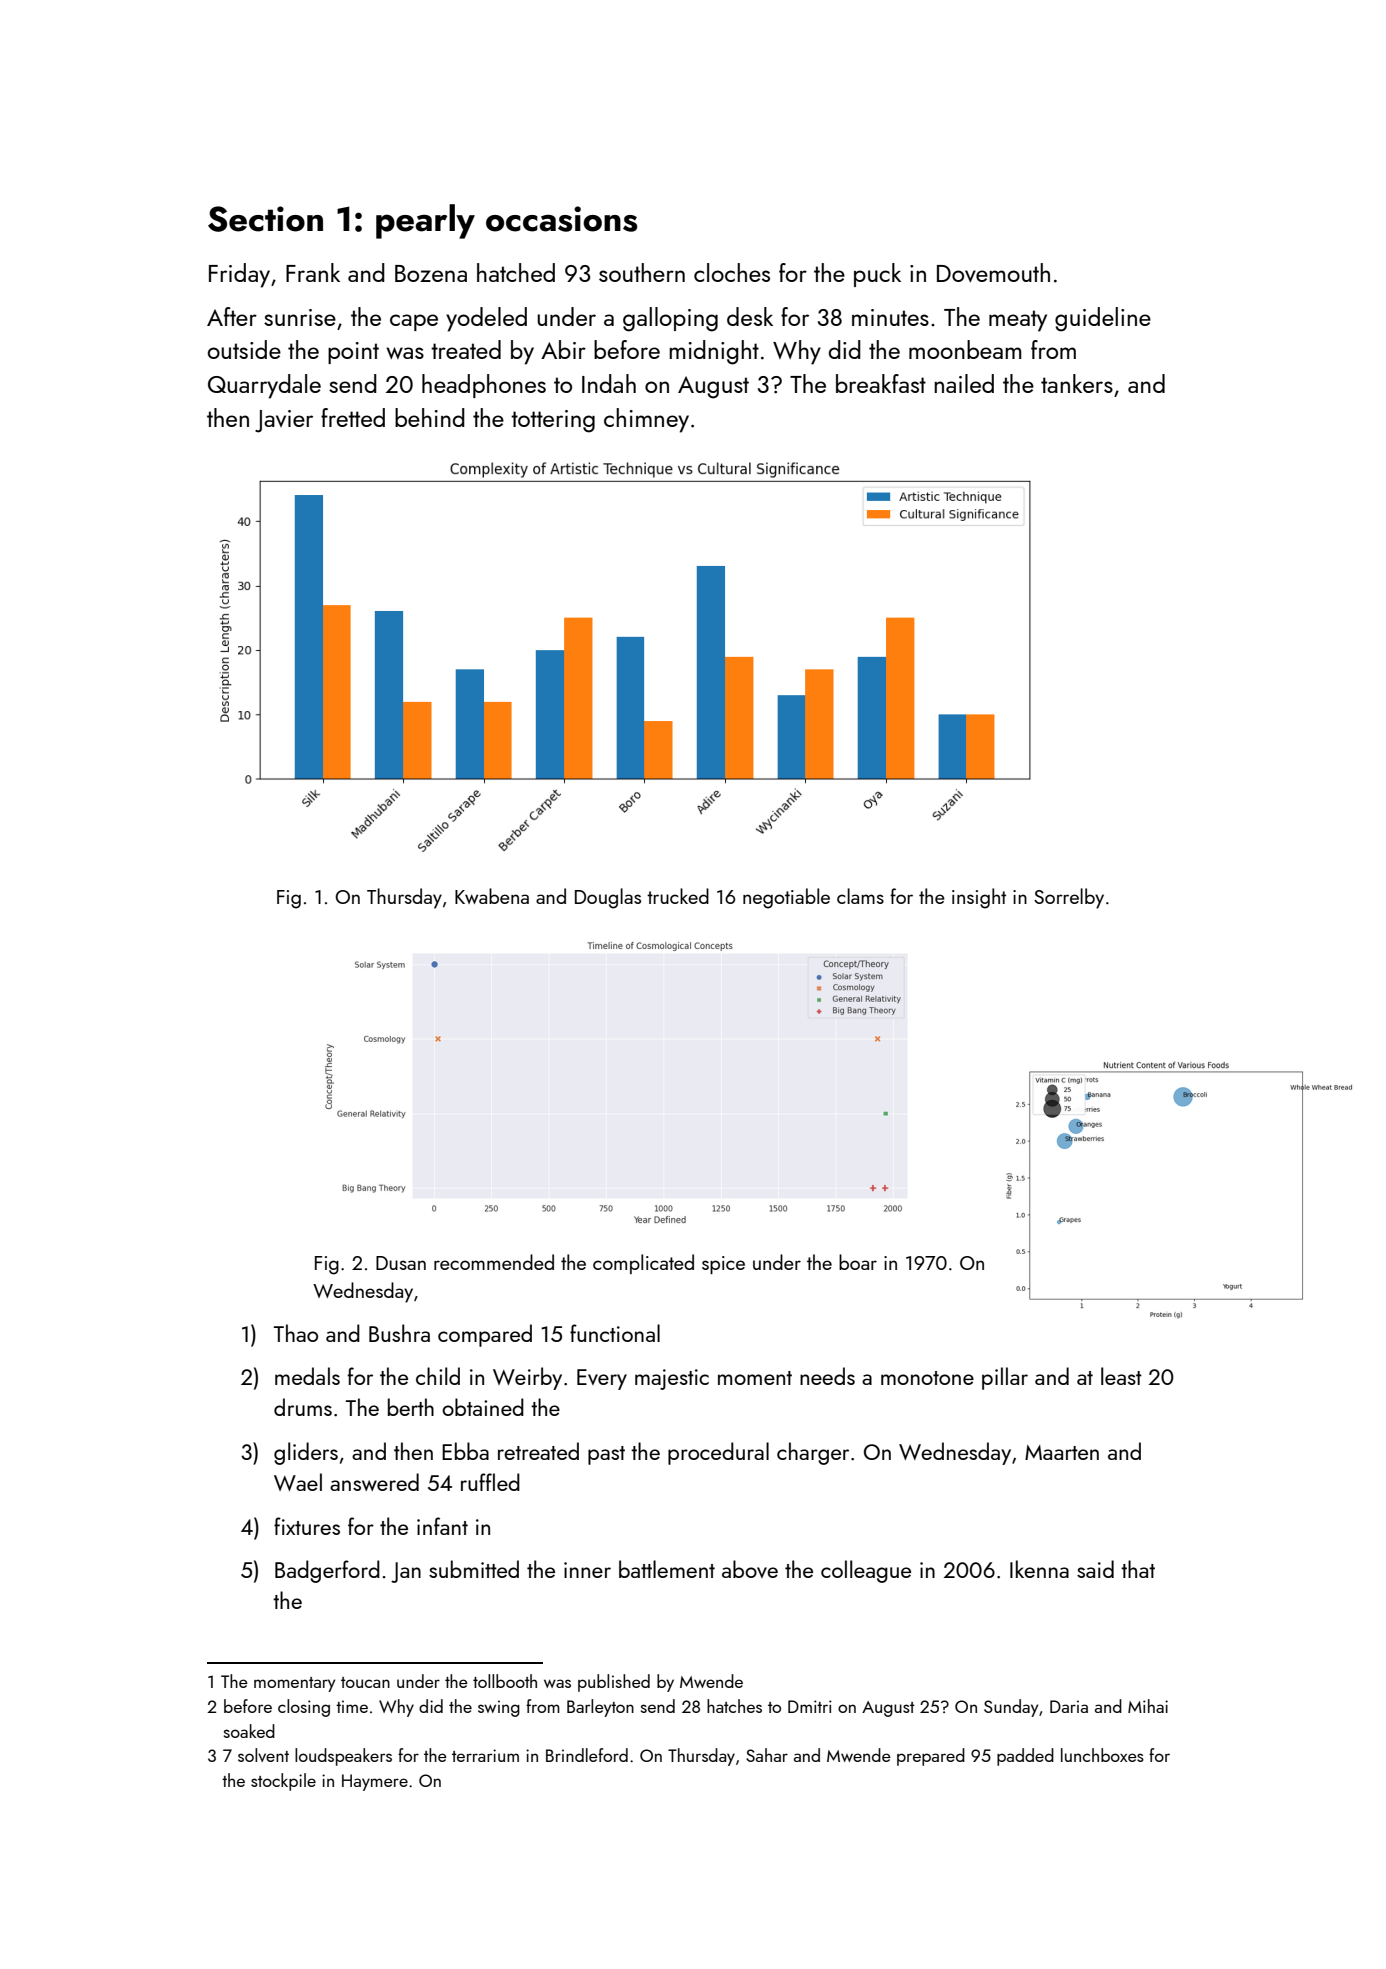 Image resolution: width=1386 pixels, height=1969 pixels. What do you see at coordinates (732, 272) in the screenshot?
I see `cloches` at bounding box center [732, 272].
